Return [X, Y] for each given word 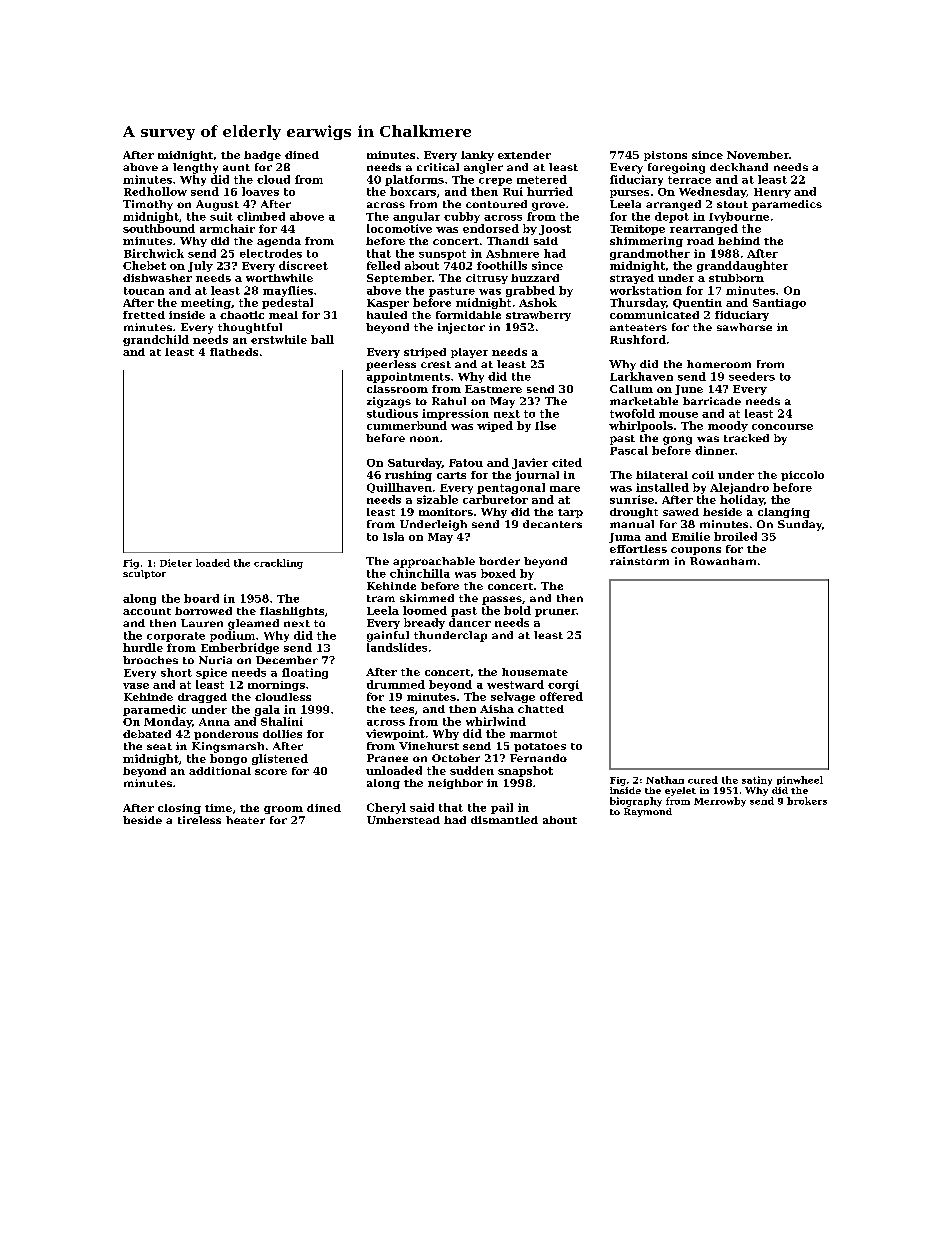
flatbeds [234, 352]
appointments [408, 377]
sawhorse [744, 327]
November [758, 155]
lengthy [195, 168]
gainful [388, 636]
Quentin [697, 304]
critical [438, 167]
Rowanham [723, 561]
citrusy [487, 279]
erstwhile [279, 339]
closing [179, 809]
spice [211, 673]
